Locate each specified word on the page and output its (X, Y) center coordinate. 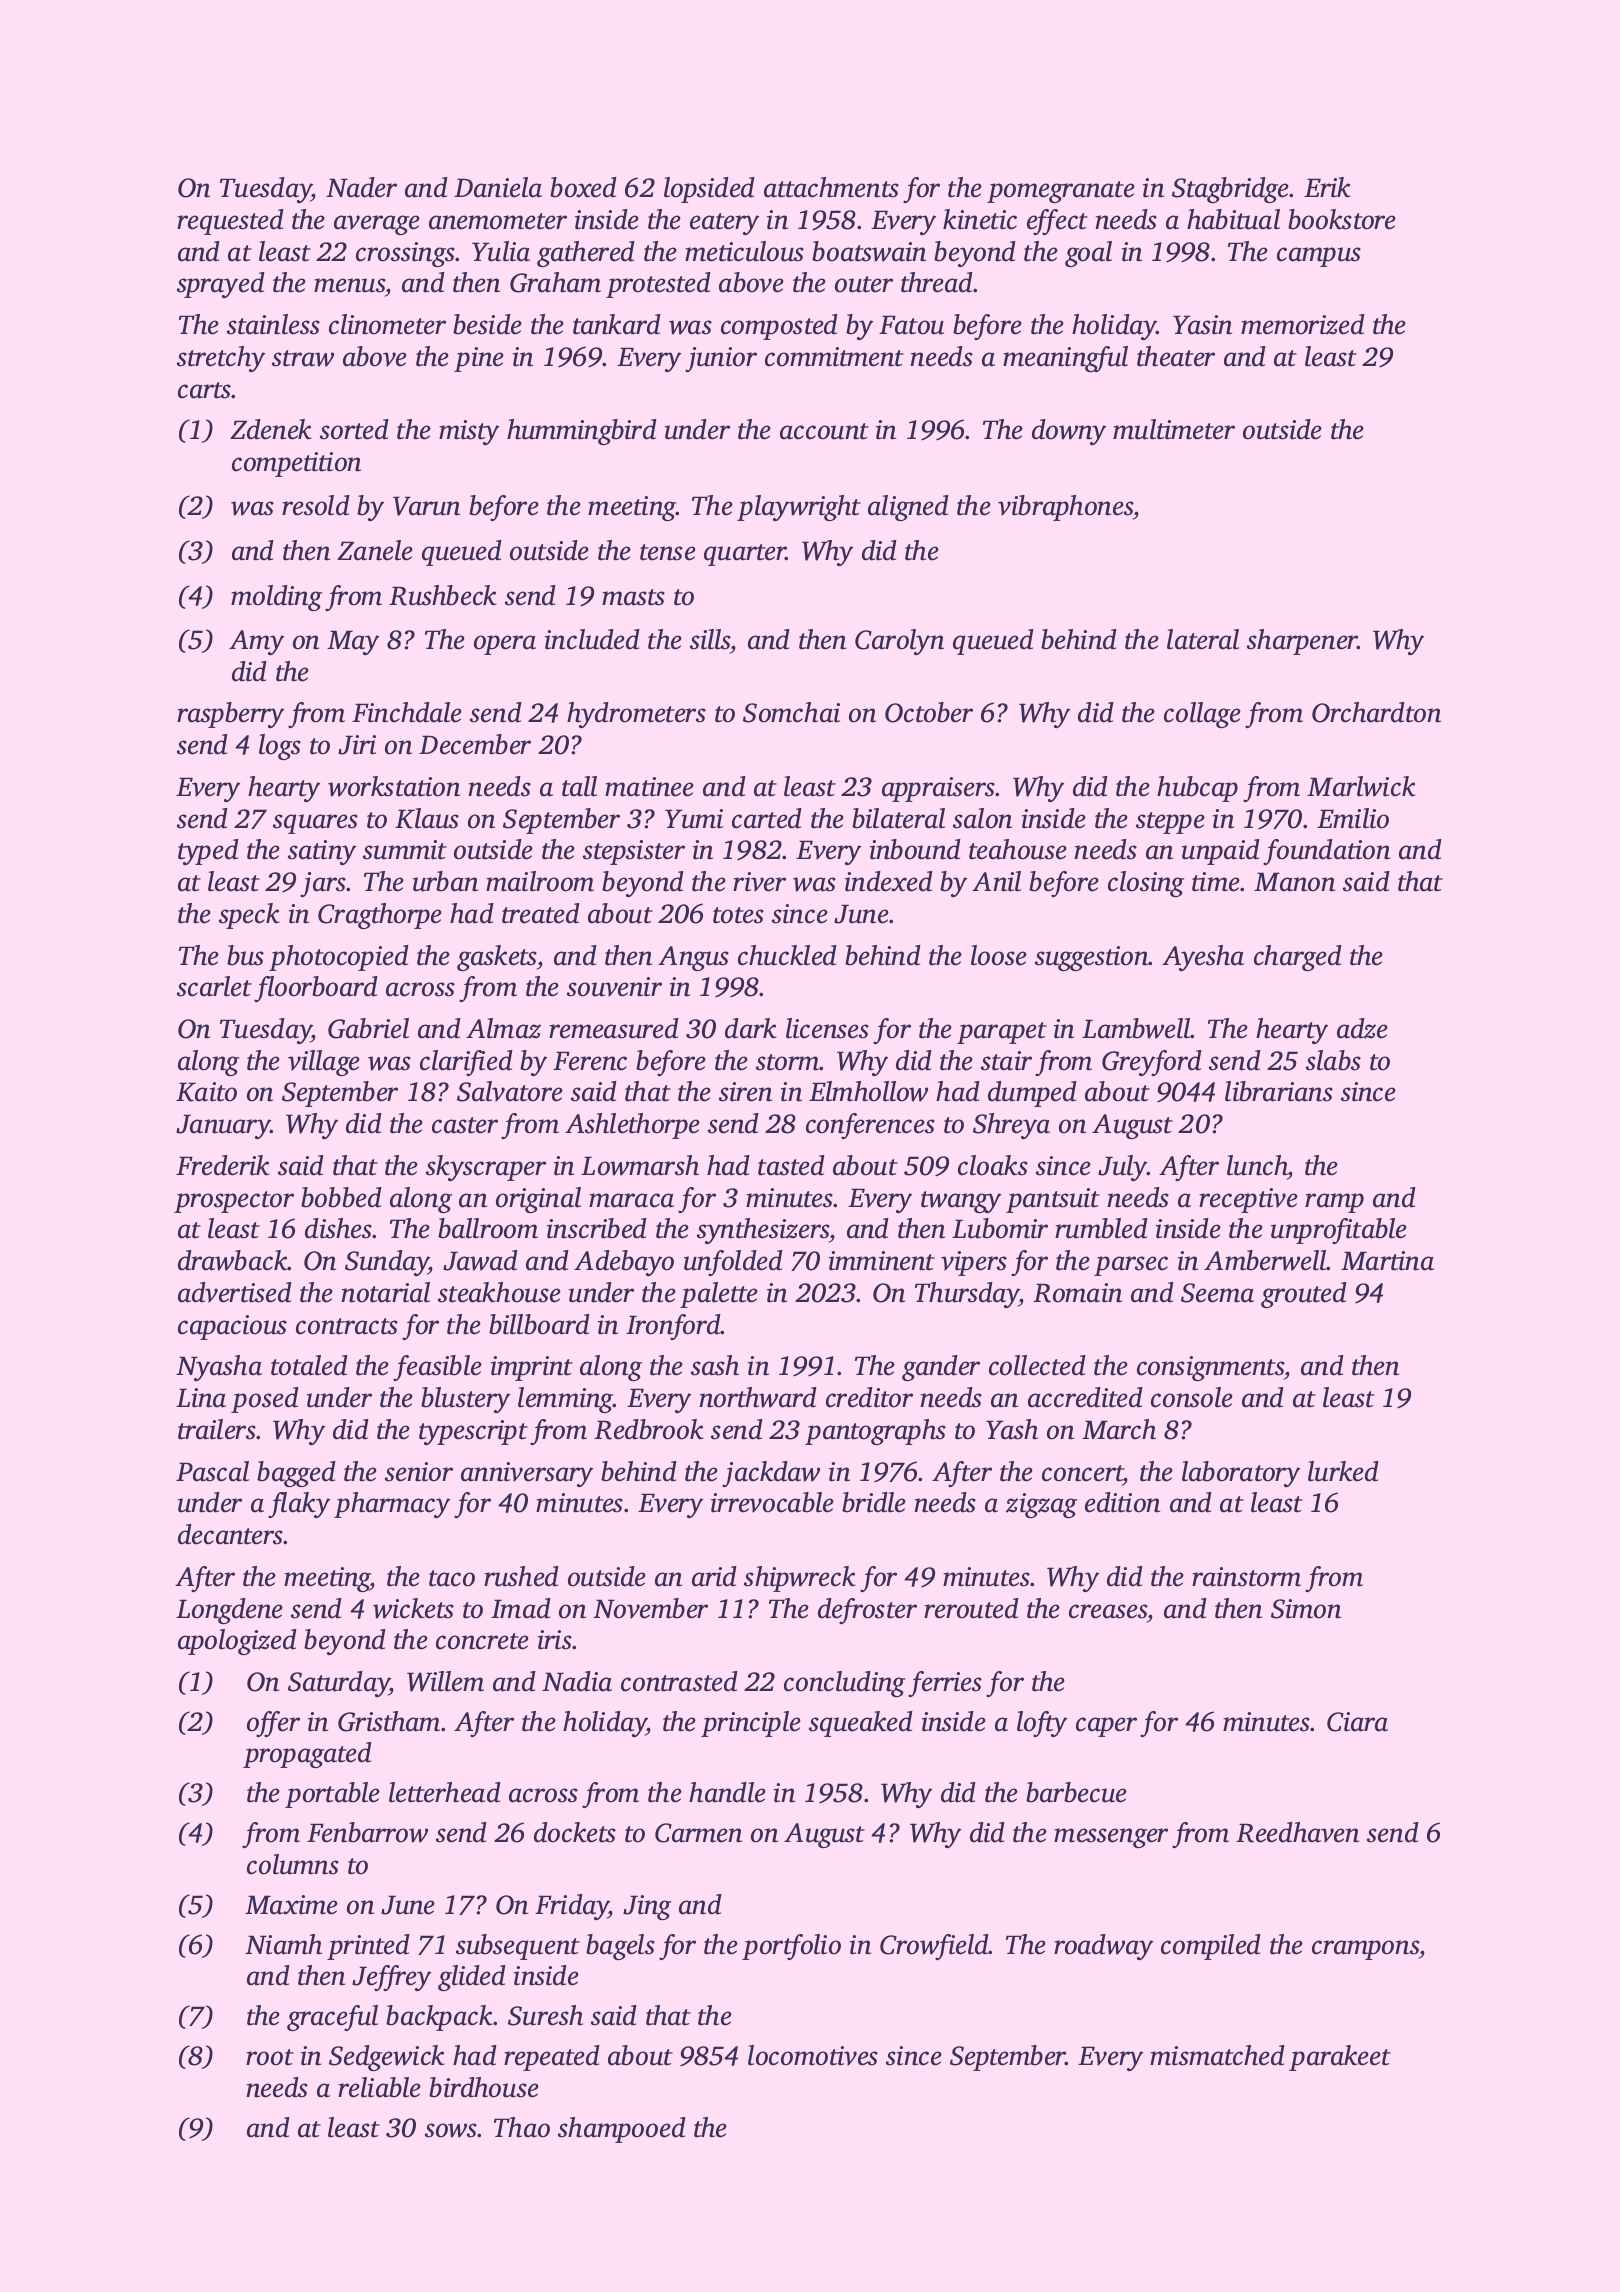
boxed (583, 187)
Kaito (206, 1092)
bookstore (1342, 219)
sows (451, 2130)
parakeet (1340, 2058)
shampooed (622, 2130)
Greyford (1152, 1063)
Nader (361, 187)
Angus (693, 958)
